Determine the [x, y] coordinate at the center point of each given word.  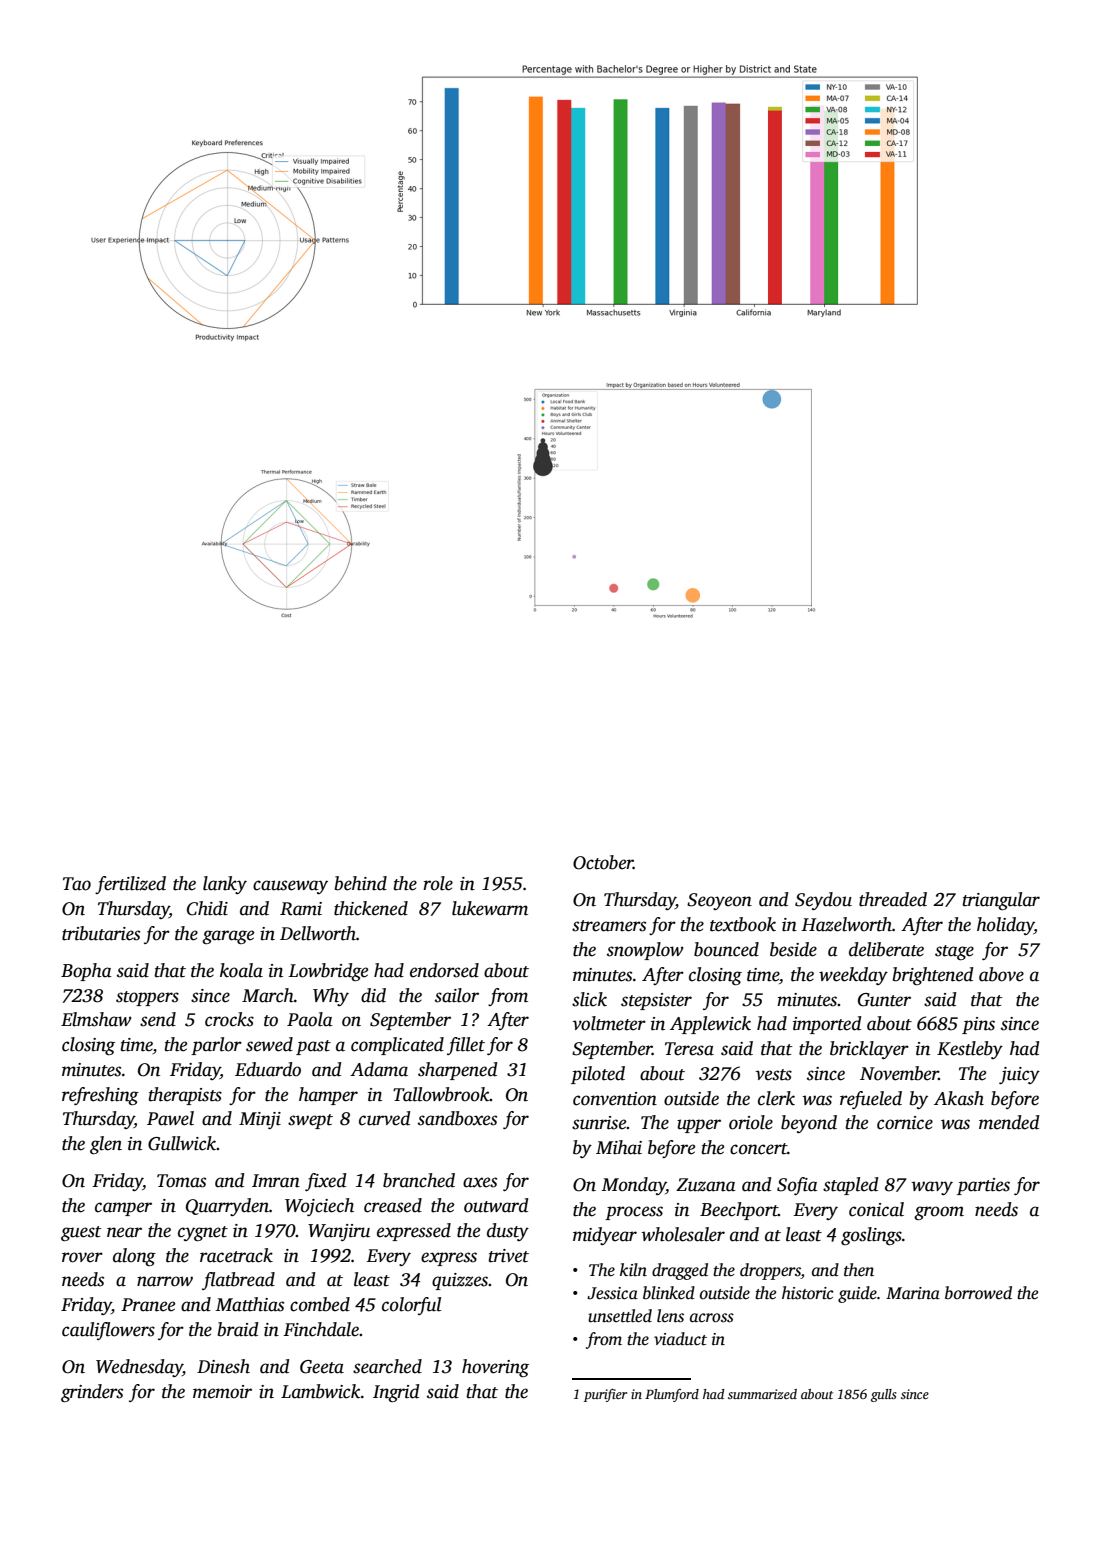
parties [983, 1186]
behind [361, 883]
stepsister [656, 1001]
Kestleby [970, 1050]
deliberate [886, 949]
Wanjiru [339, 1232]
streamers [609, 926]
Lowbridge [328, 972]
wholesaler [683, 1234]
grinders [92, 1393]
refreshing [100, 1096]
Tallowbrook [441, 1094]
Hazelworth [846, 924]
